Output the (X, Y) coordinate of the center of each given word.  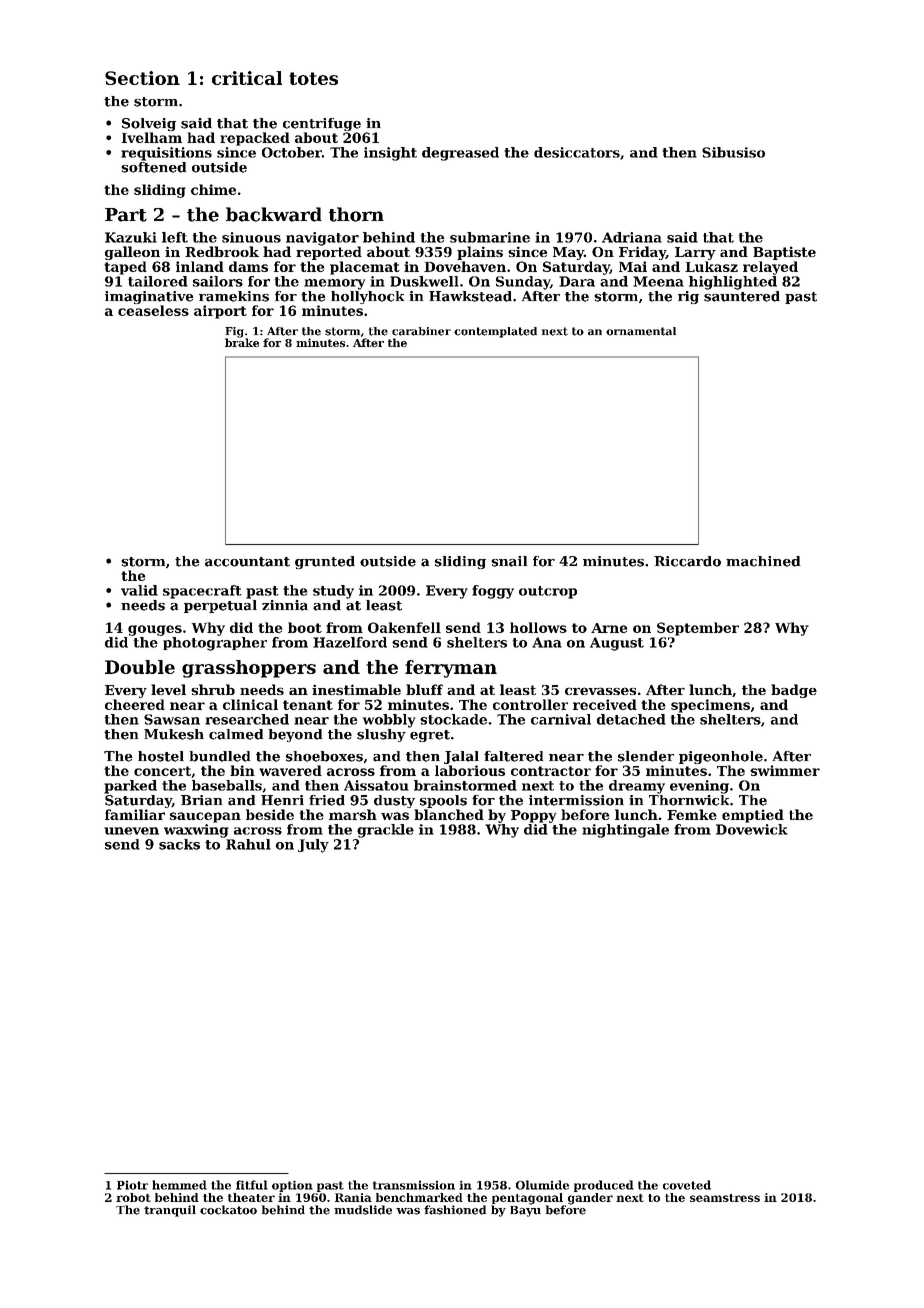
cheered (135, 704)
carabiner (421, 331)
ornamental (641, 331)
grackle (385, 831)
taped (125, 268)
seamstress (725, 1198)
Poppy (533, 816)
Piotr (132, 1185)
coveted (687, 1185)
